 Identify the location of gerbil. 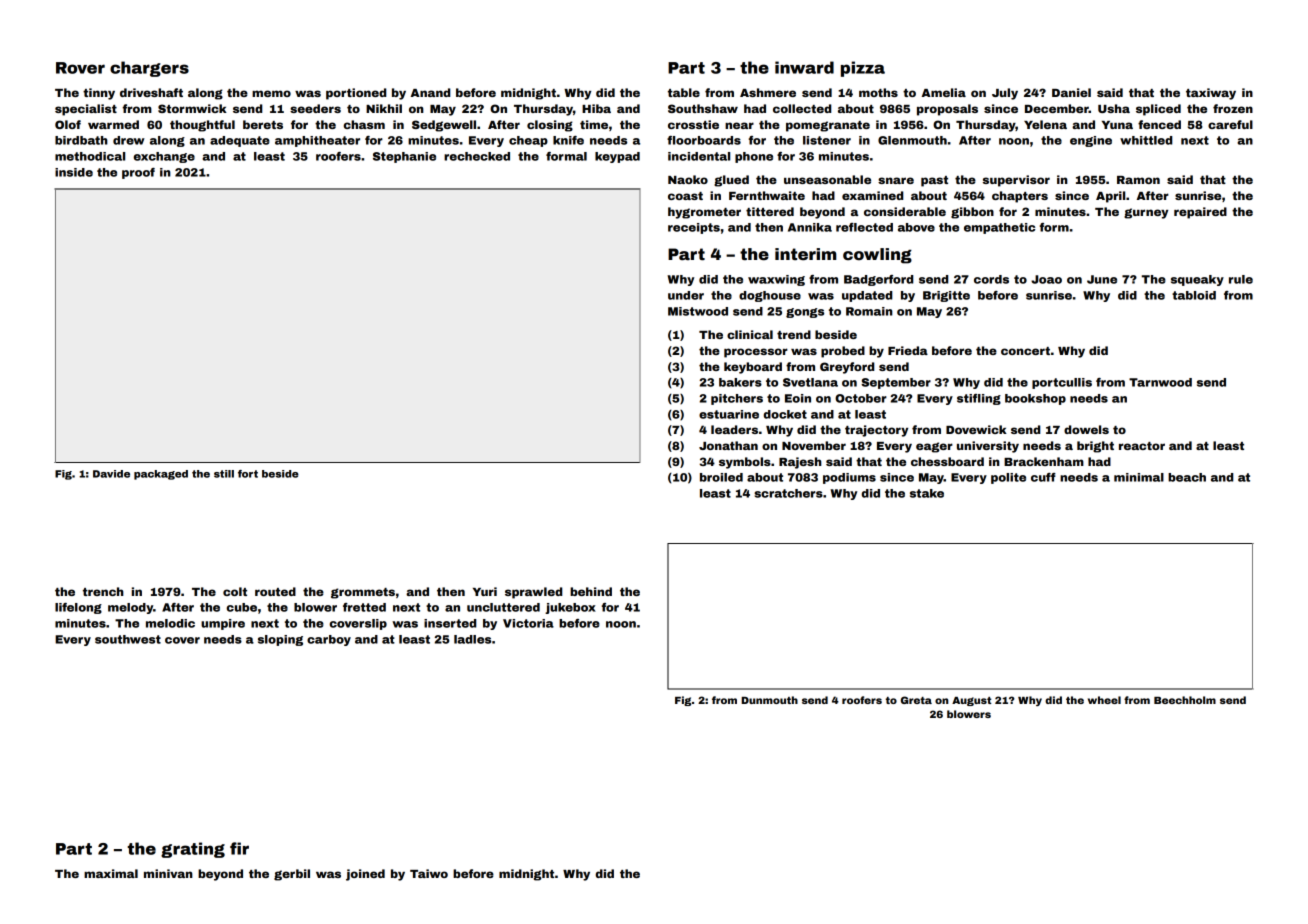
(292, 875).
